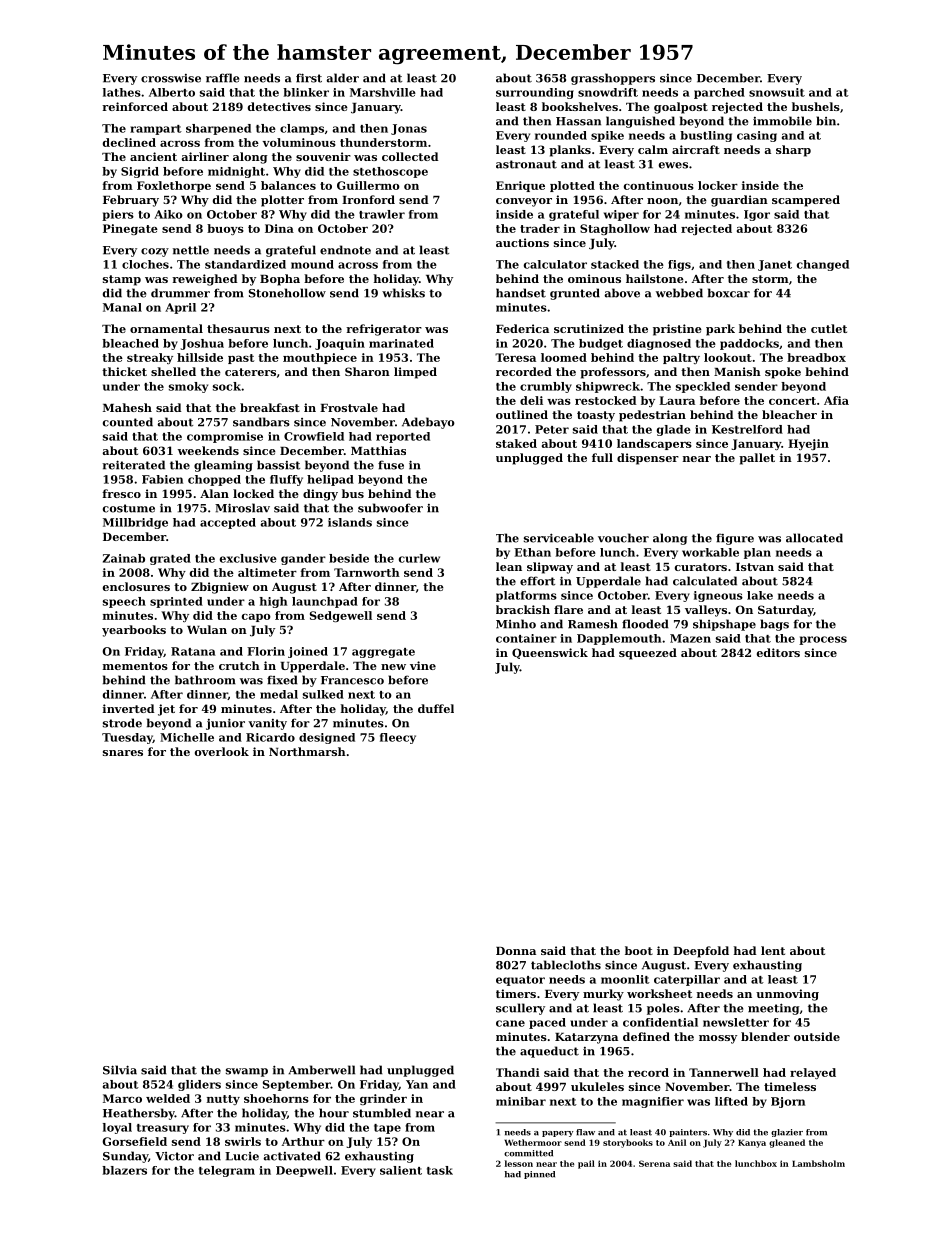 The image size is (952, 1233). What do you see at coordinates (222, 751) in the page?
I see `overlook` at bounding box center [222, 751].
